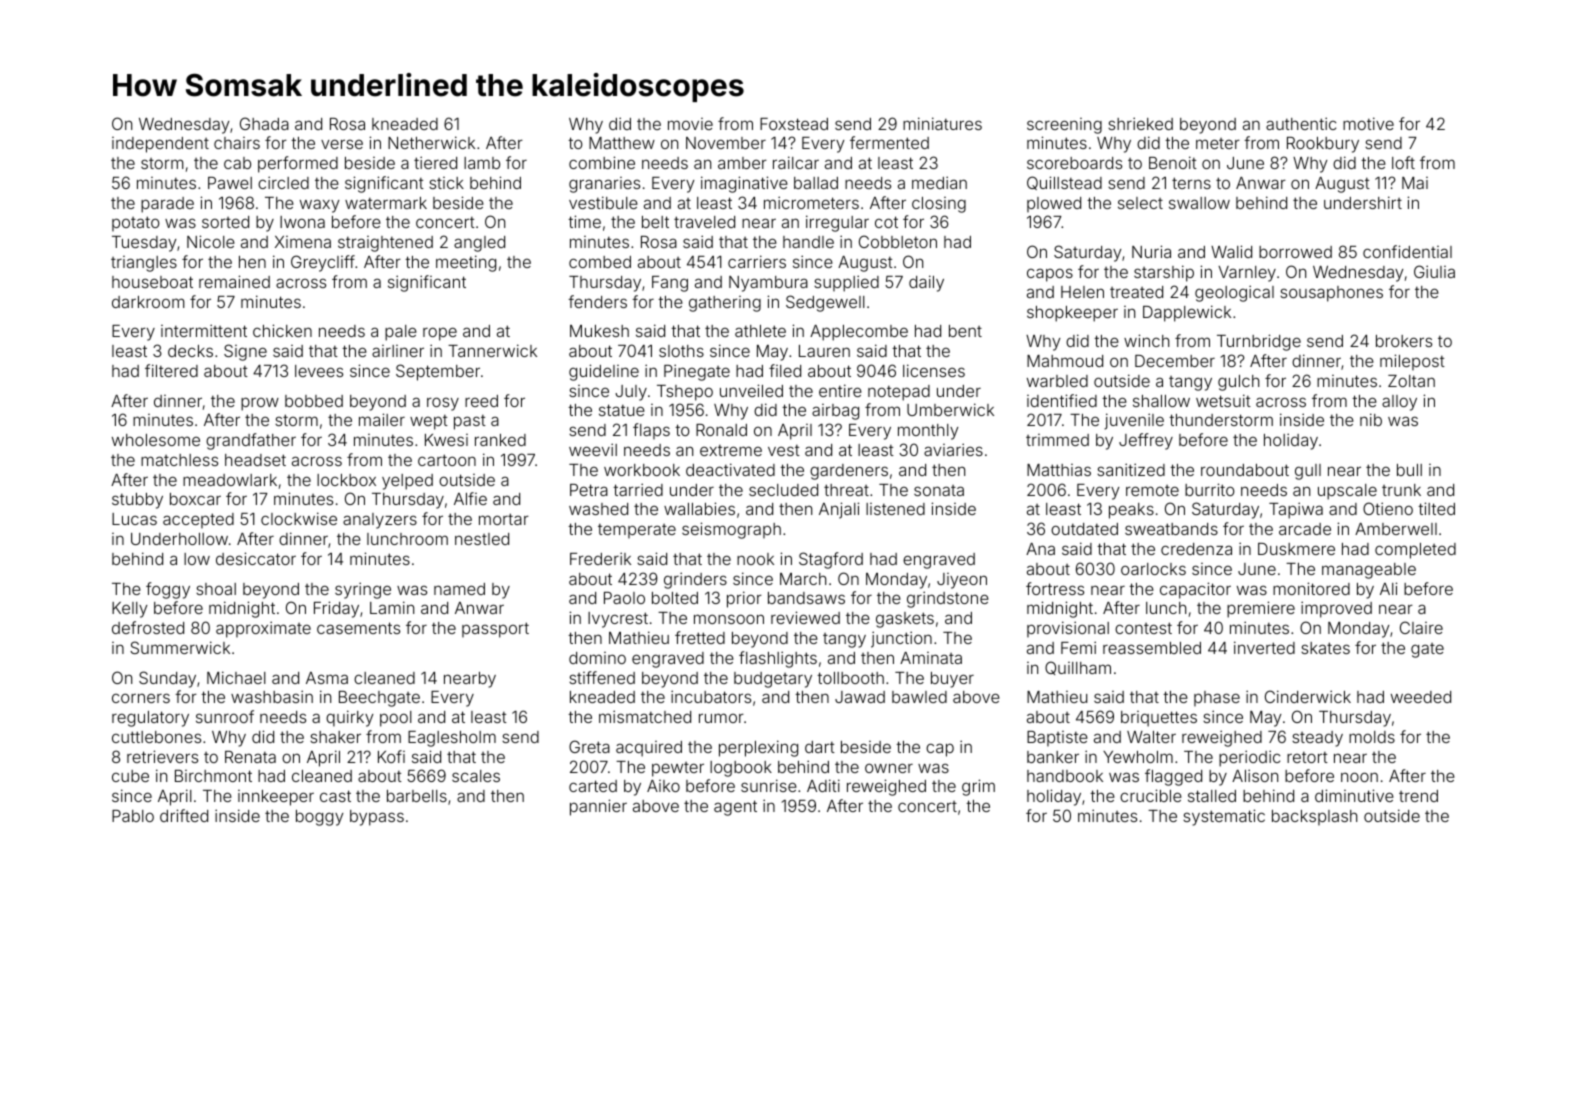 The height and width of the screenshot is (1109, 1569). I want to click on rope, so click(440, 334).
